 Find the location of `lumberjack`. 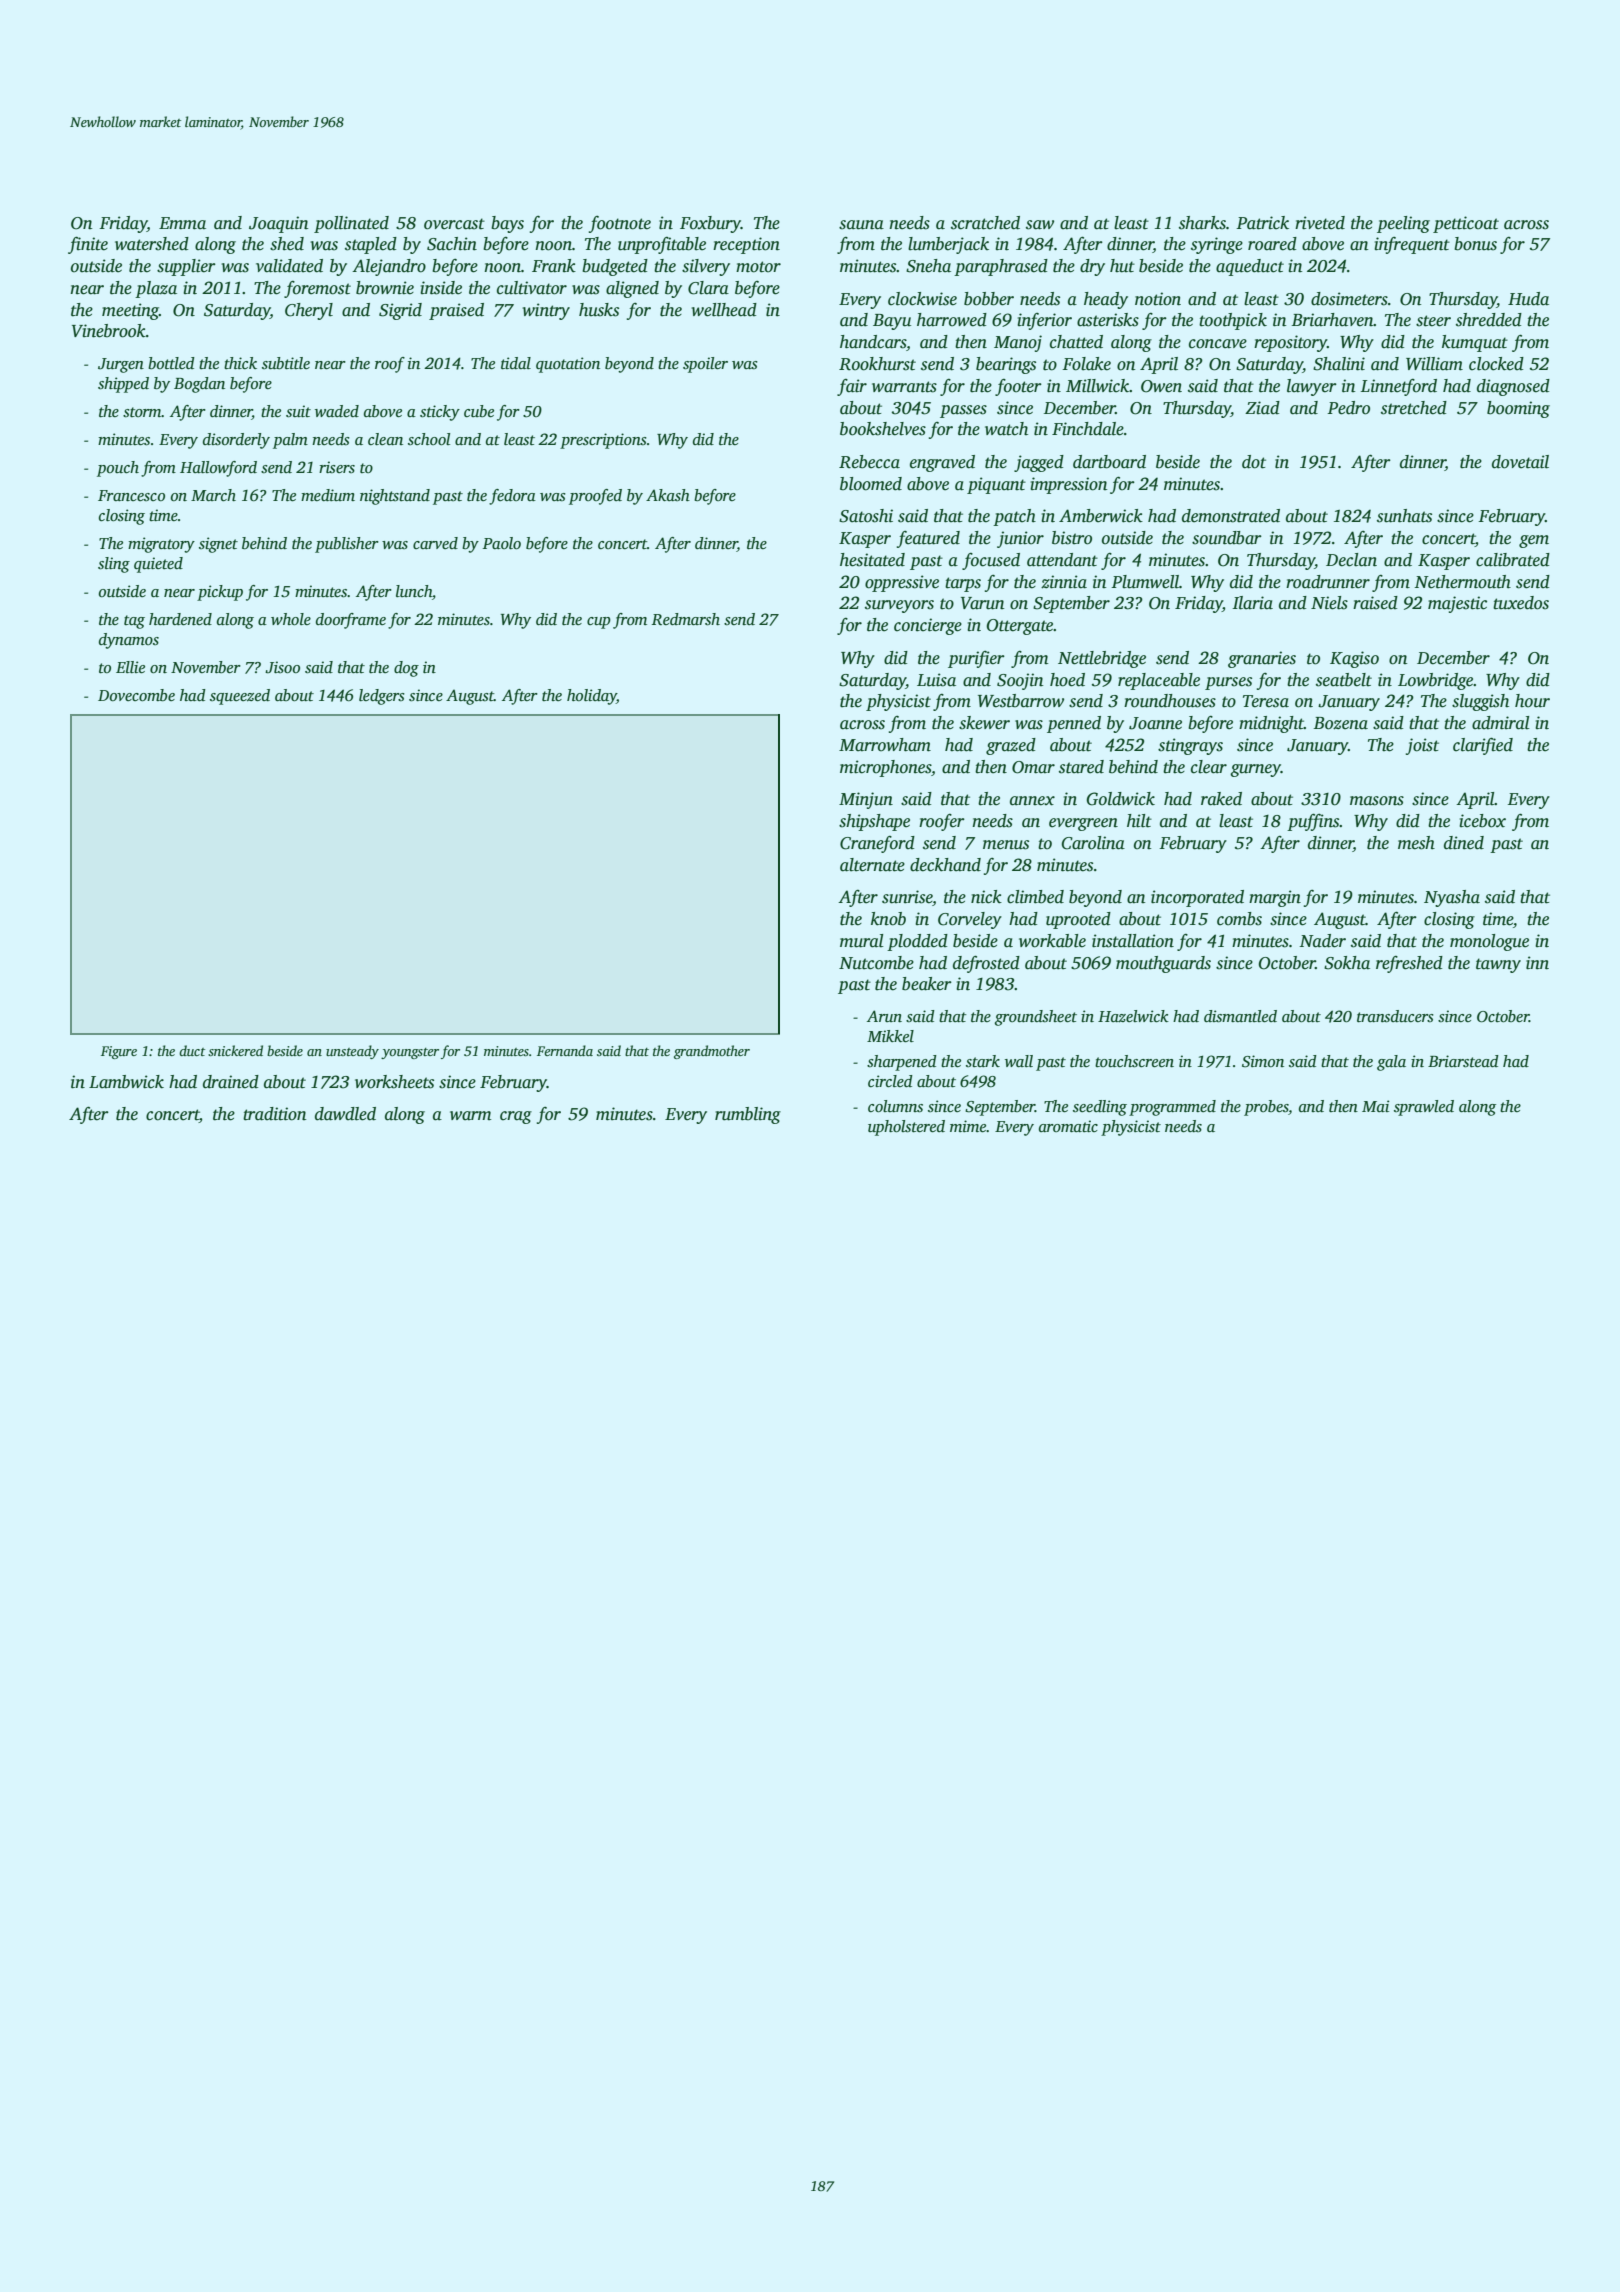

lumberjack is located at coordinates (948, 245).
